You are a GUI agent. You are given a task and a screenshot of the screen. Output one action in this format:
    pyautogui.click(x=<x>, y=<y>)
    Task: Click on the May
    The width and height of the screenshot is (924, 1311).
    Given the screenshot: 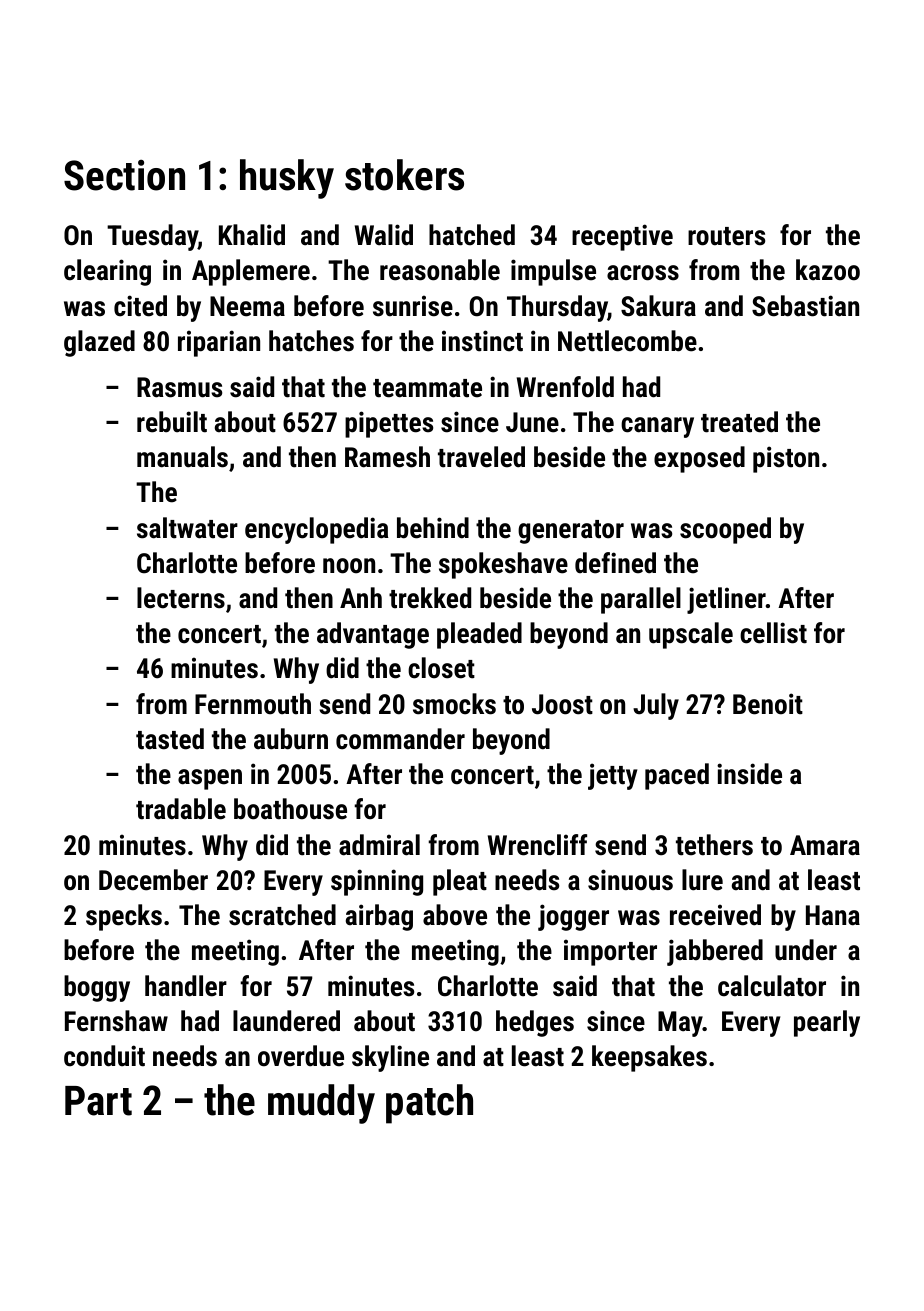 What is the action you would take?
    pyautogui.click(x=680, y=1024)
